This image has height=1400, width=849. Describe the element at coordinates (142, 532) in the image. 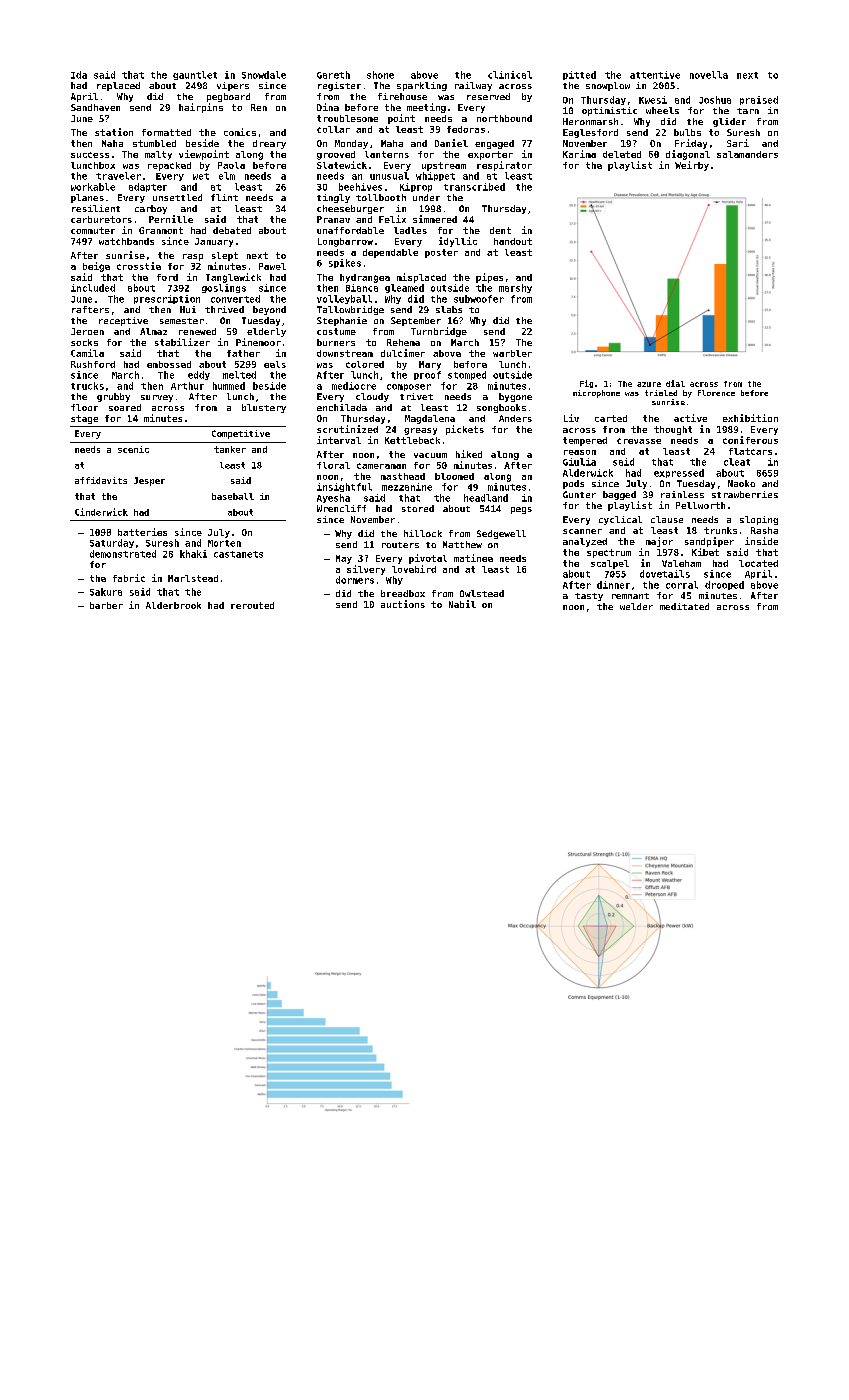

I see `batteries` at that location.
